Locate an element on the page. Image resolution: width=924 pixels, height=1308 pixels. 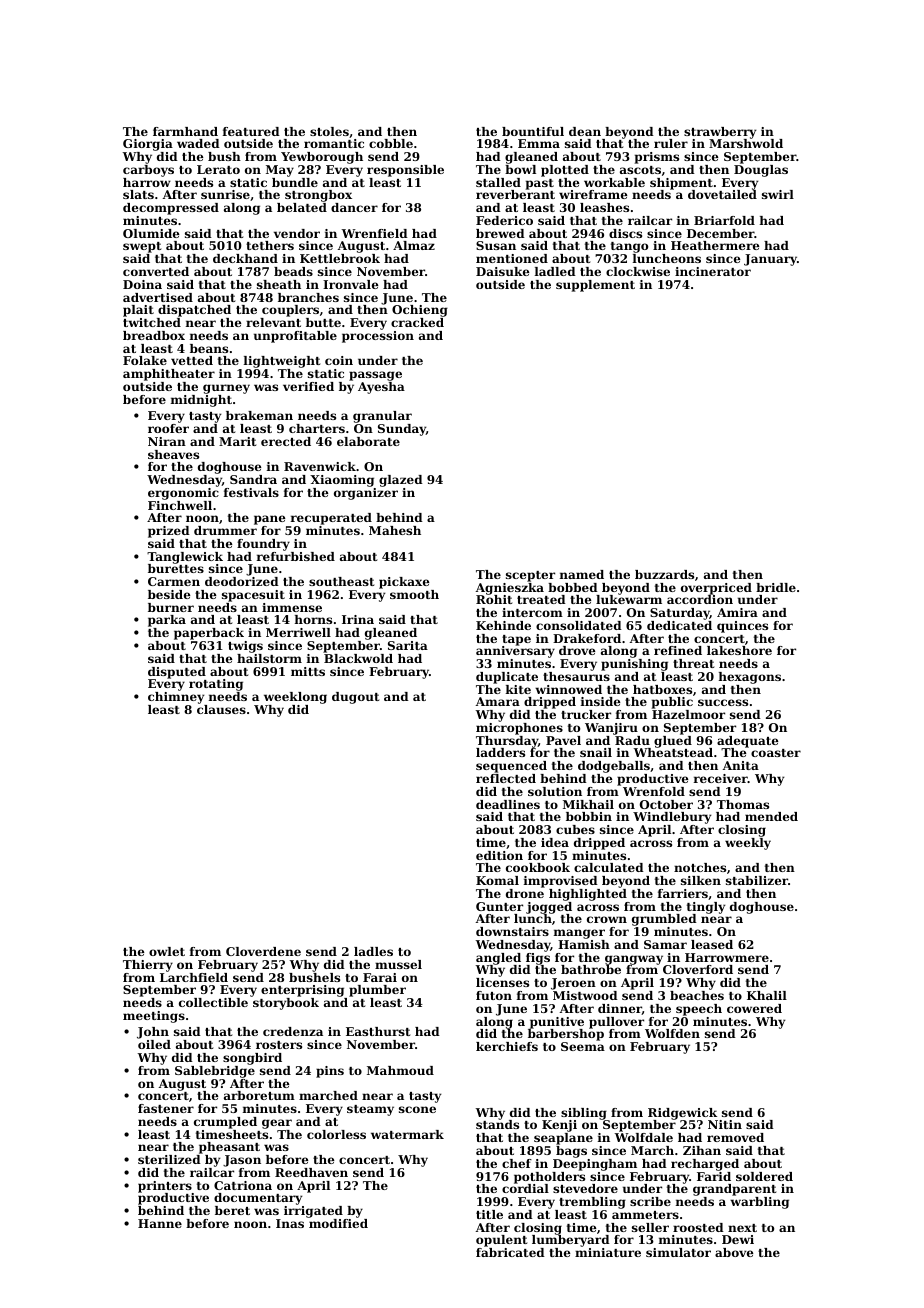
sibling is located at coordinates (584, 1114).
